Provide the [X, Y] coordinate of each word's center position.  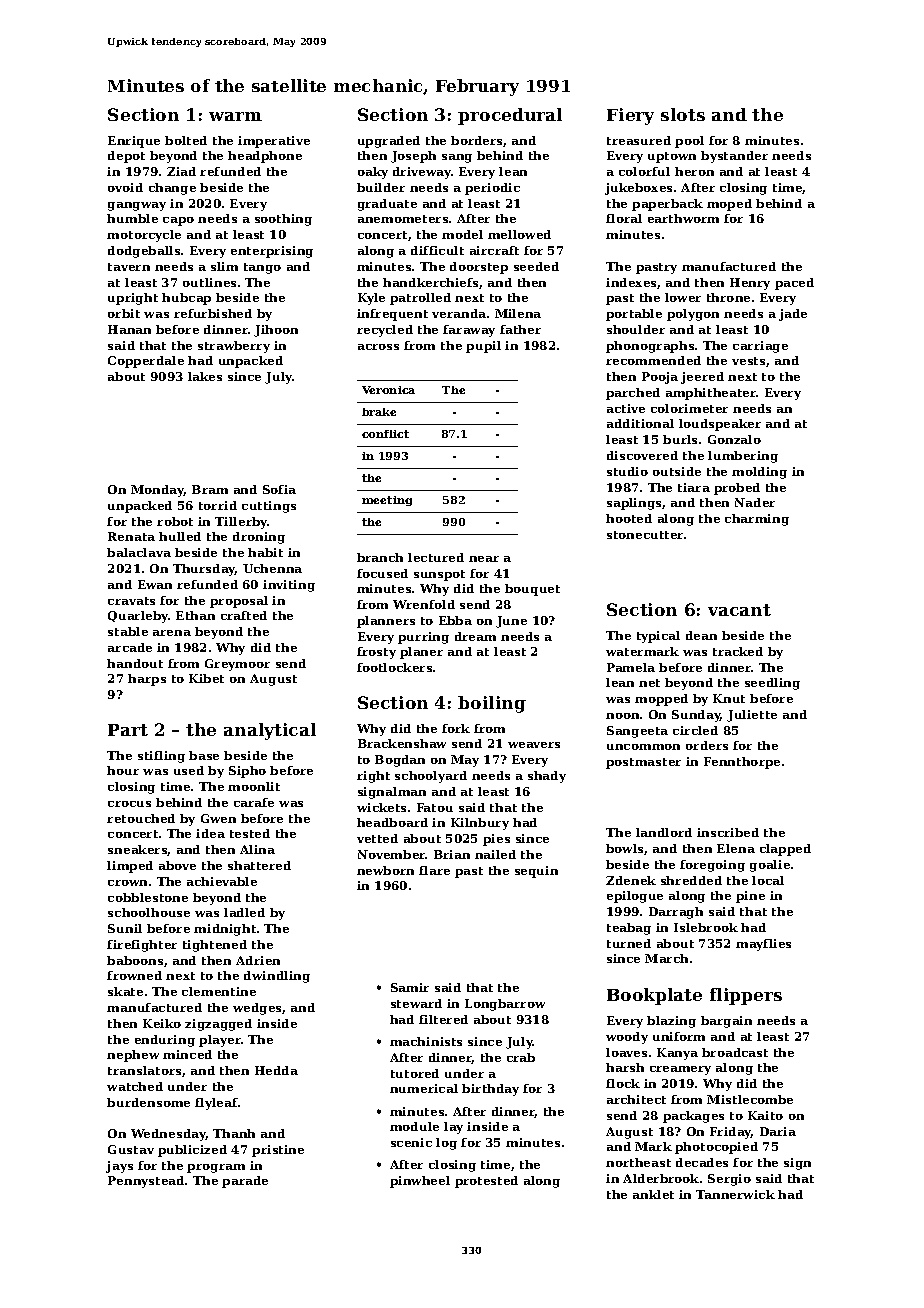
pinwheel [420, 1182]
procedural [510, 116]
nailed [495, 854]
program [216, 1168]
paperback [667, 205]
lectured [436, 557]
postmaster [643, 763]
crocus [129, 804]
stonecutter [645, 535]
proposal [239, 602]
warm [235, 116]
